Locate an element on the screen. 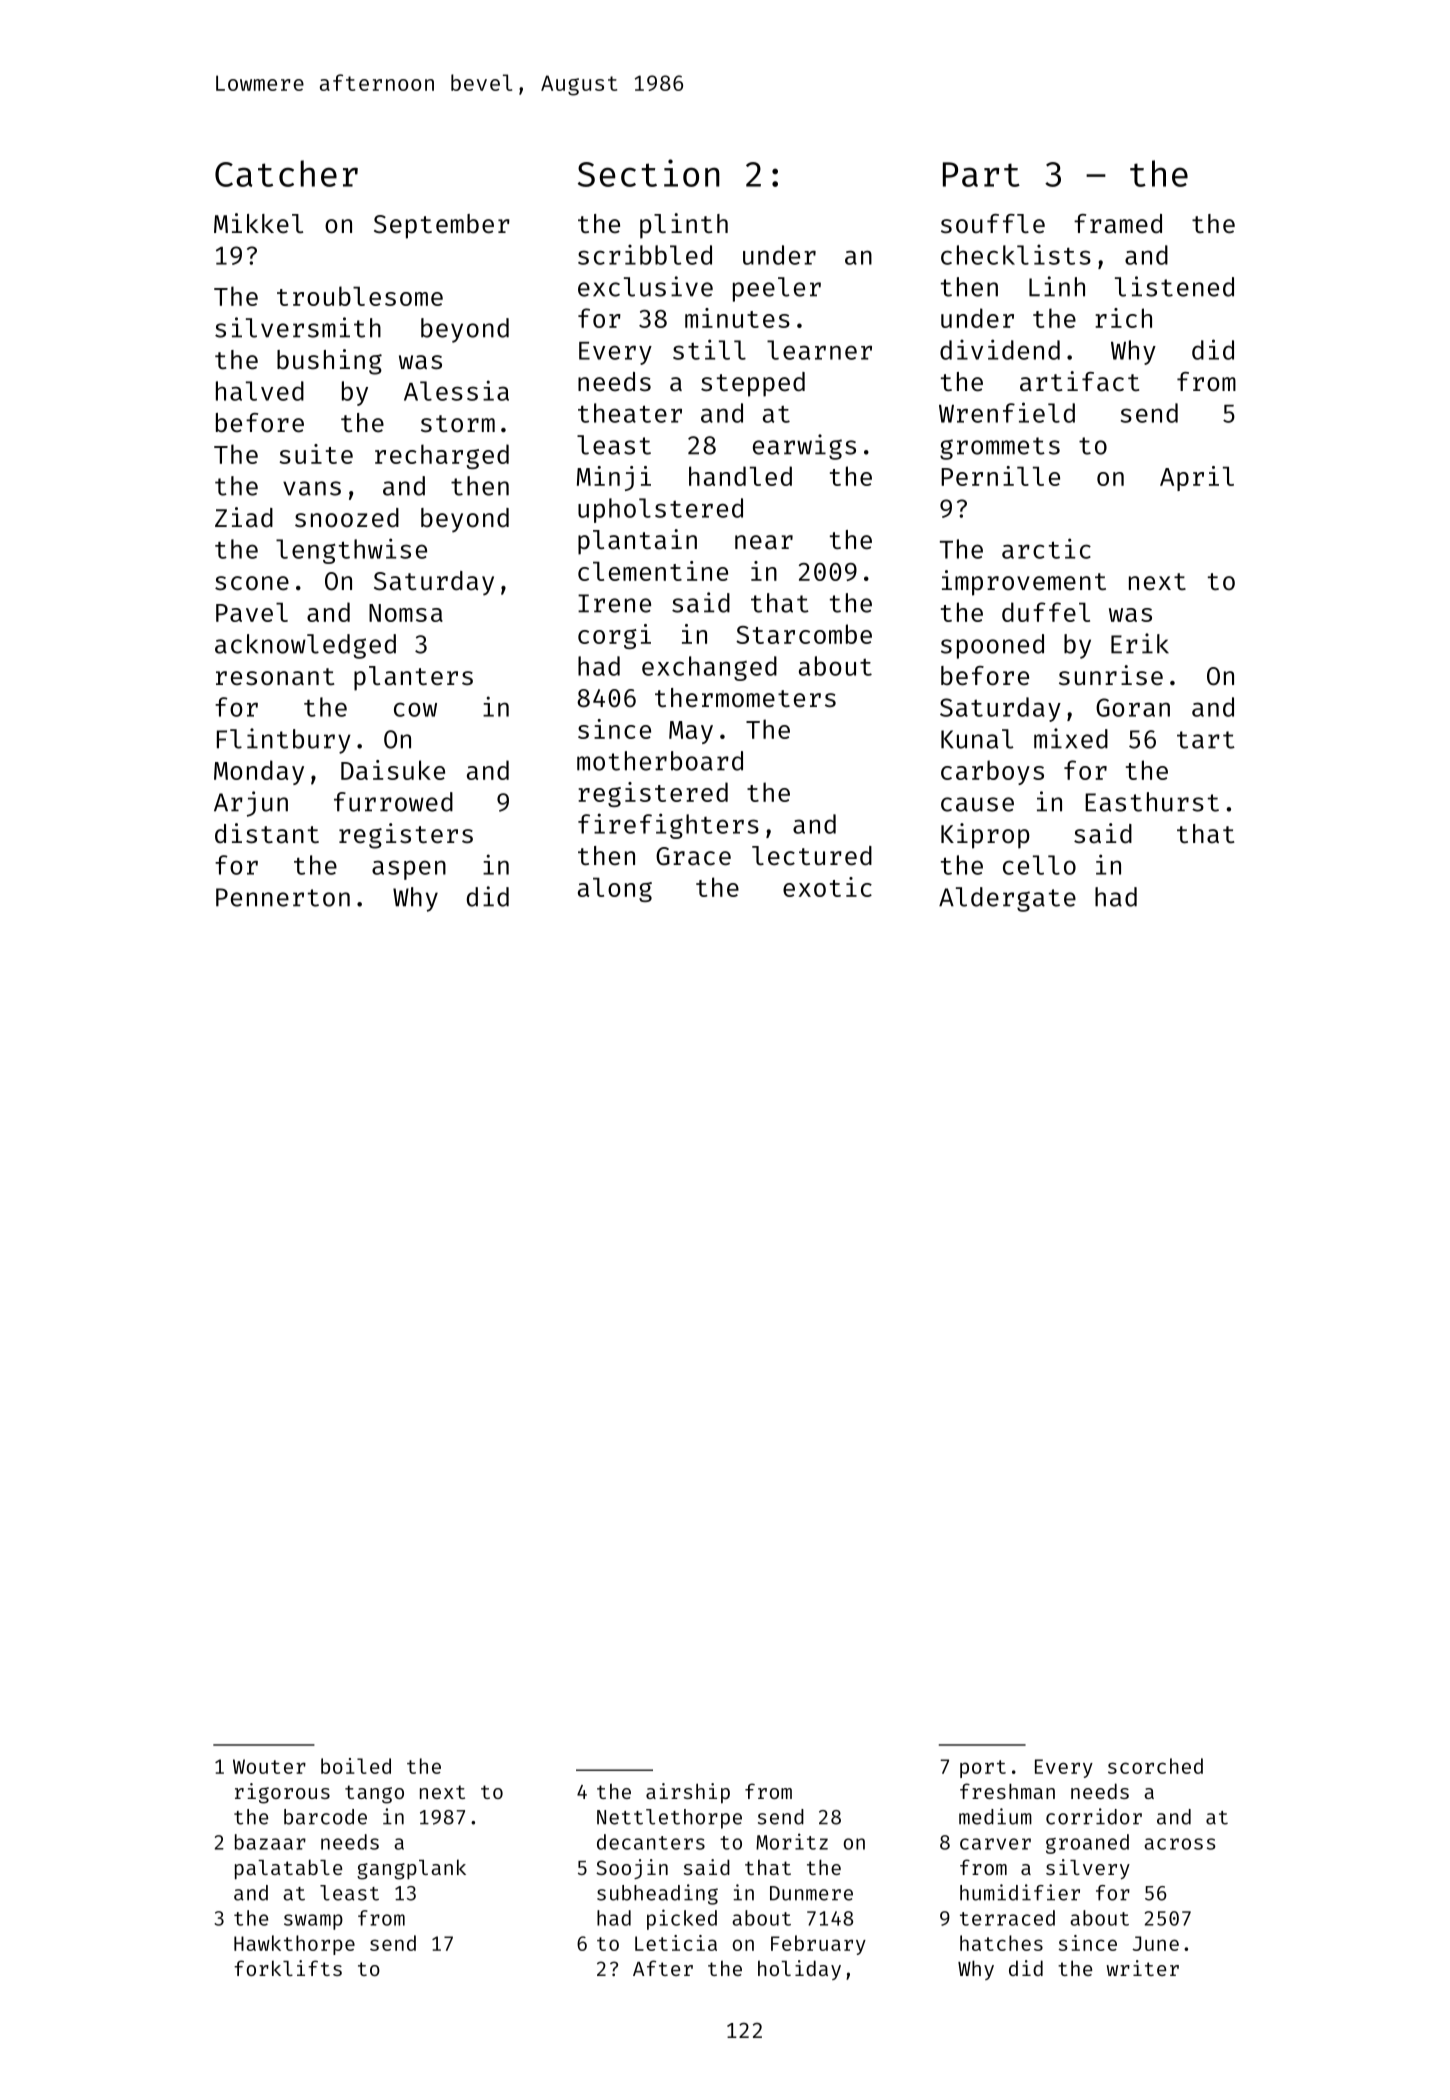 The height and width of the screenshot is (2100, 1450). port is located at coordinates (983, 1769).
